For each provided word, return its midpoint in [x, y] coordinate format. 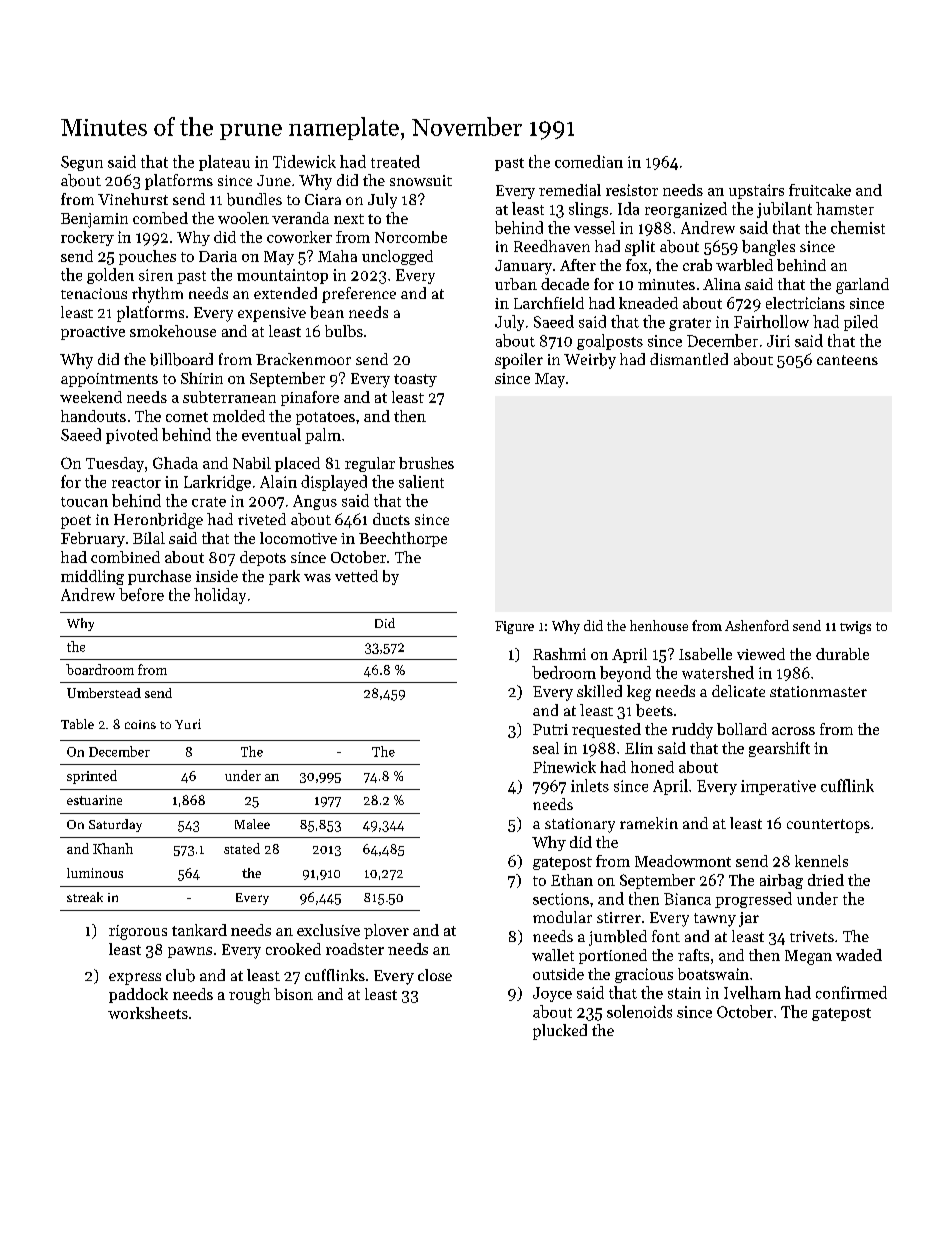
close [435, 975]
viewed [761, 654]
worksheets [148, 1013]
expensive [272, 314]
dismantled [689, 359]
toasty [415, 380]
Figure [514, 627]
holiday [220, 596]
